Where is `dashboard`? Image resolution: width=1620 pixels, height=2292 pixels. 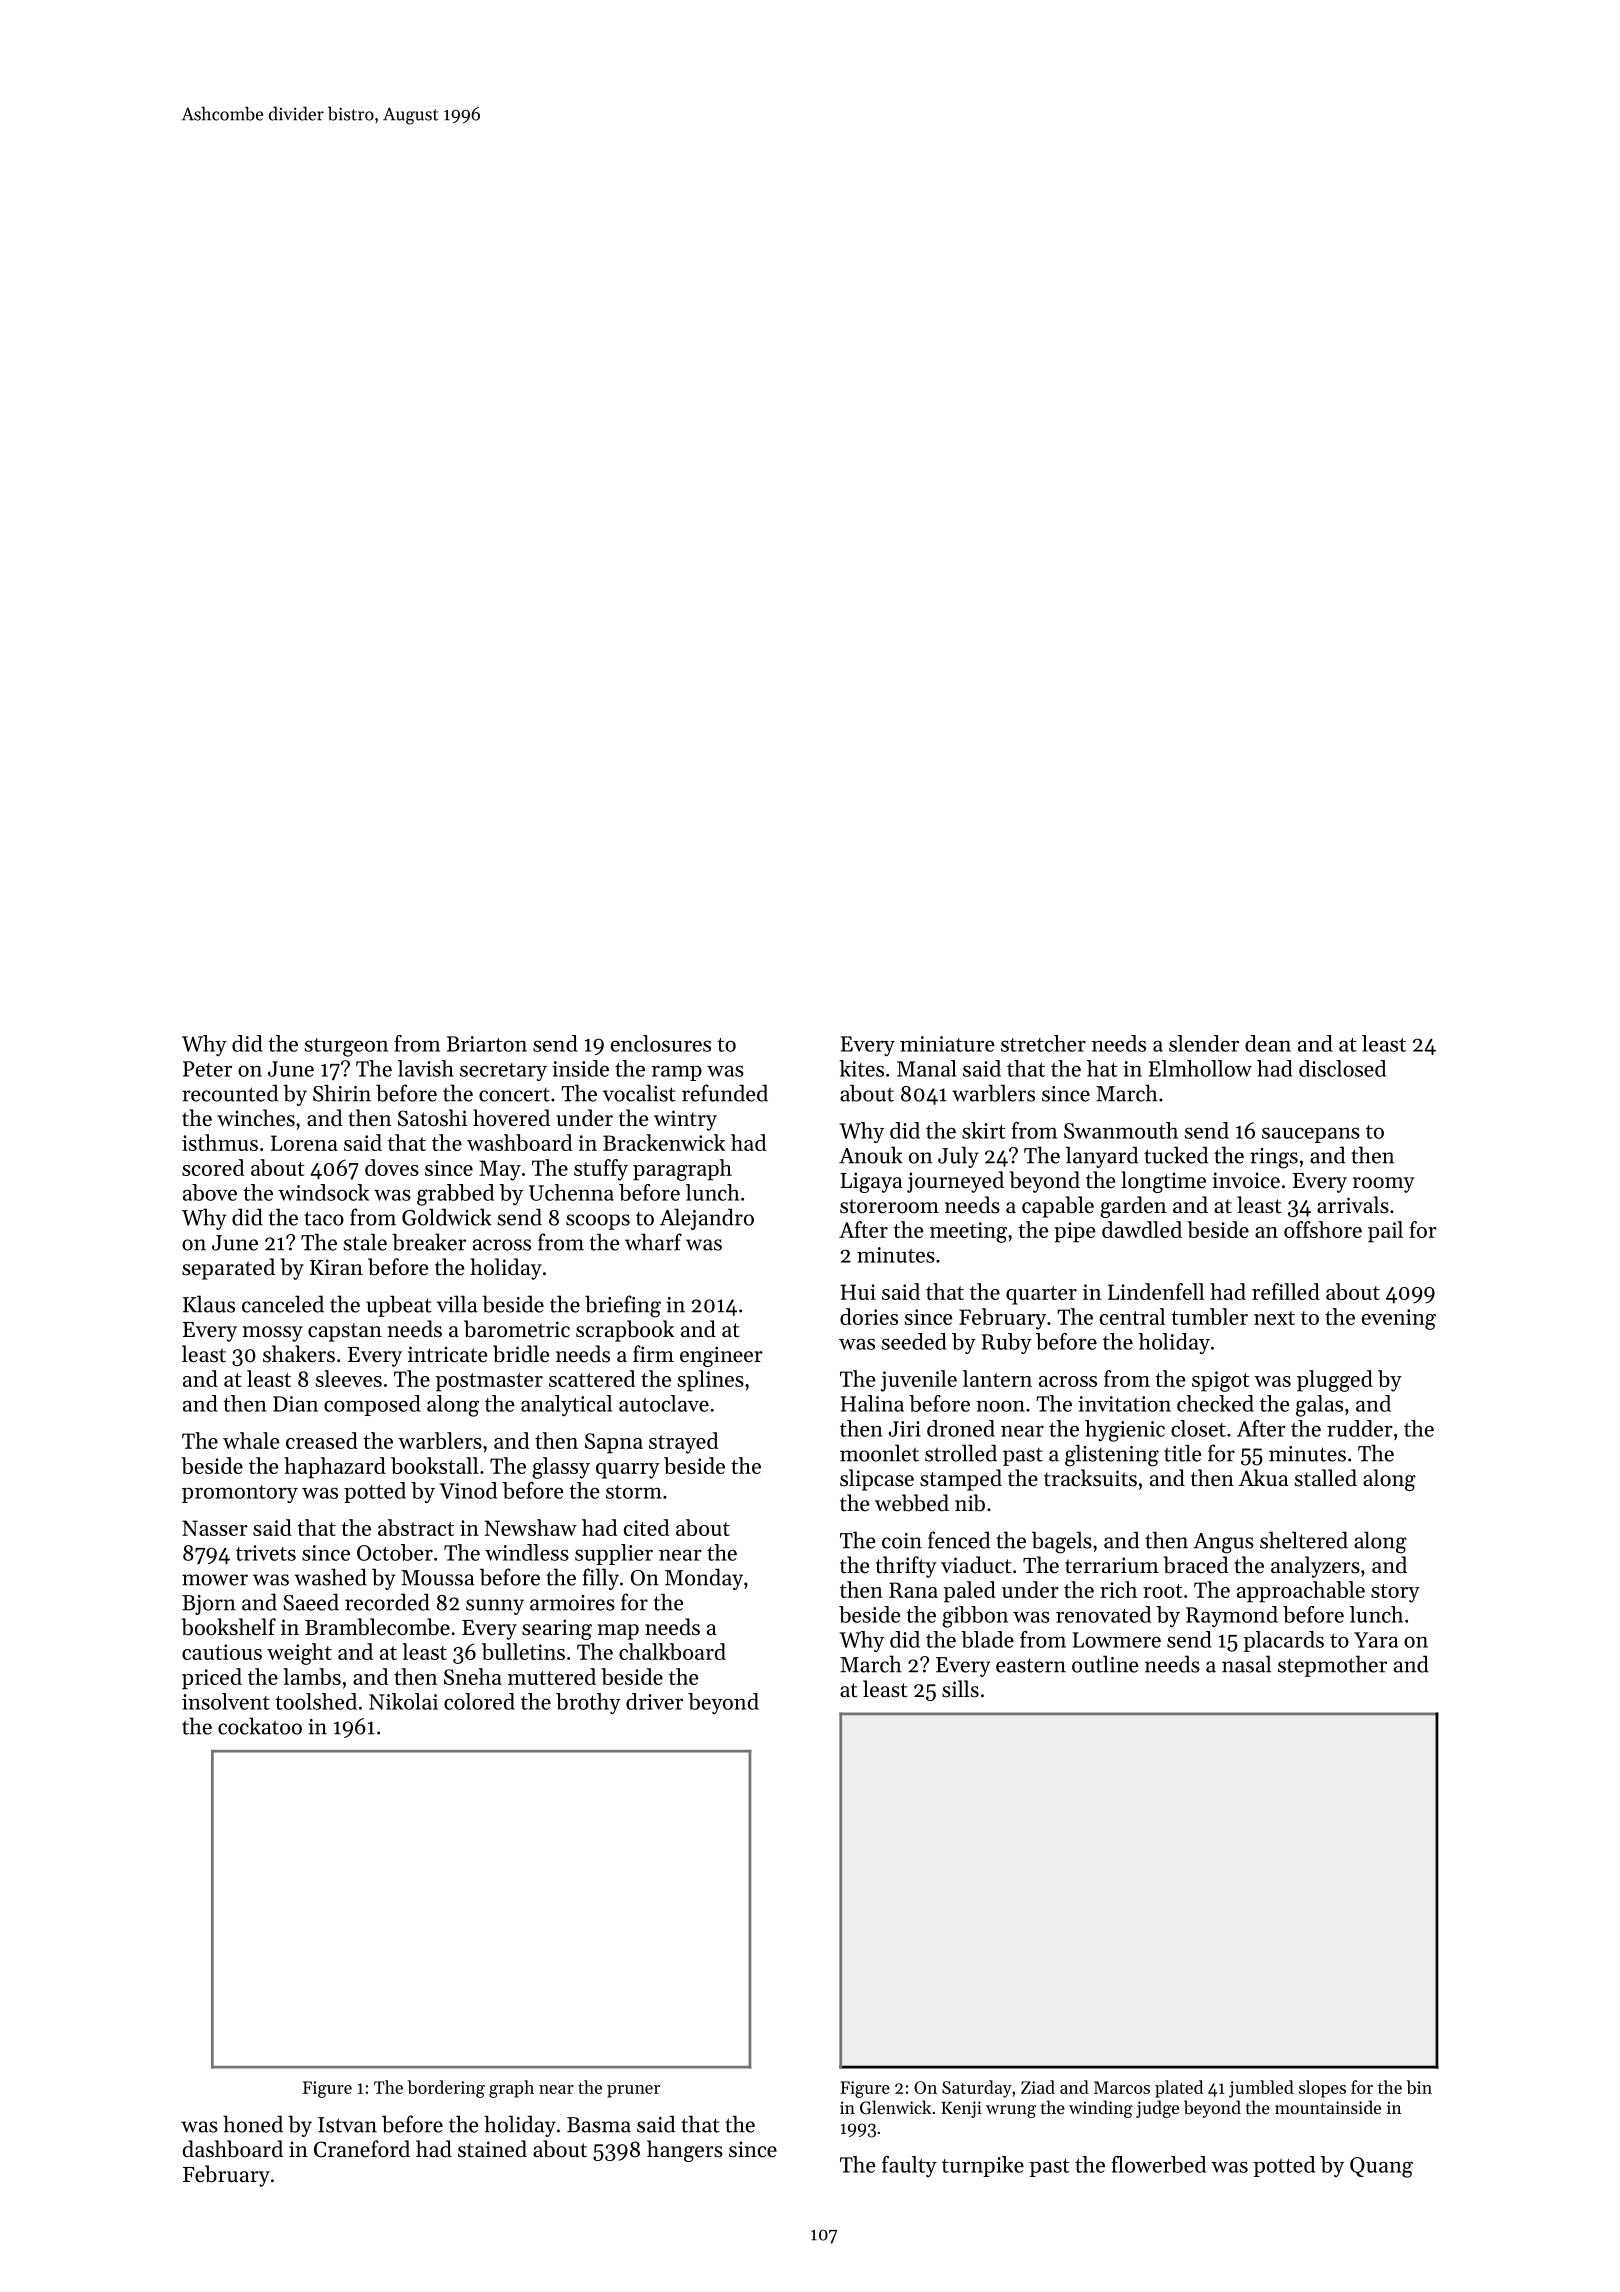 dashboard is located at coordinates (233, 2149).
